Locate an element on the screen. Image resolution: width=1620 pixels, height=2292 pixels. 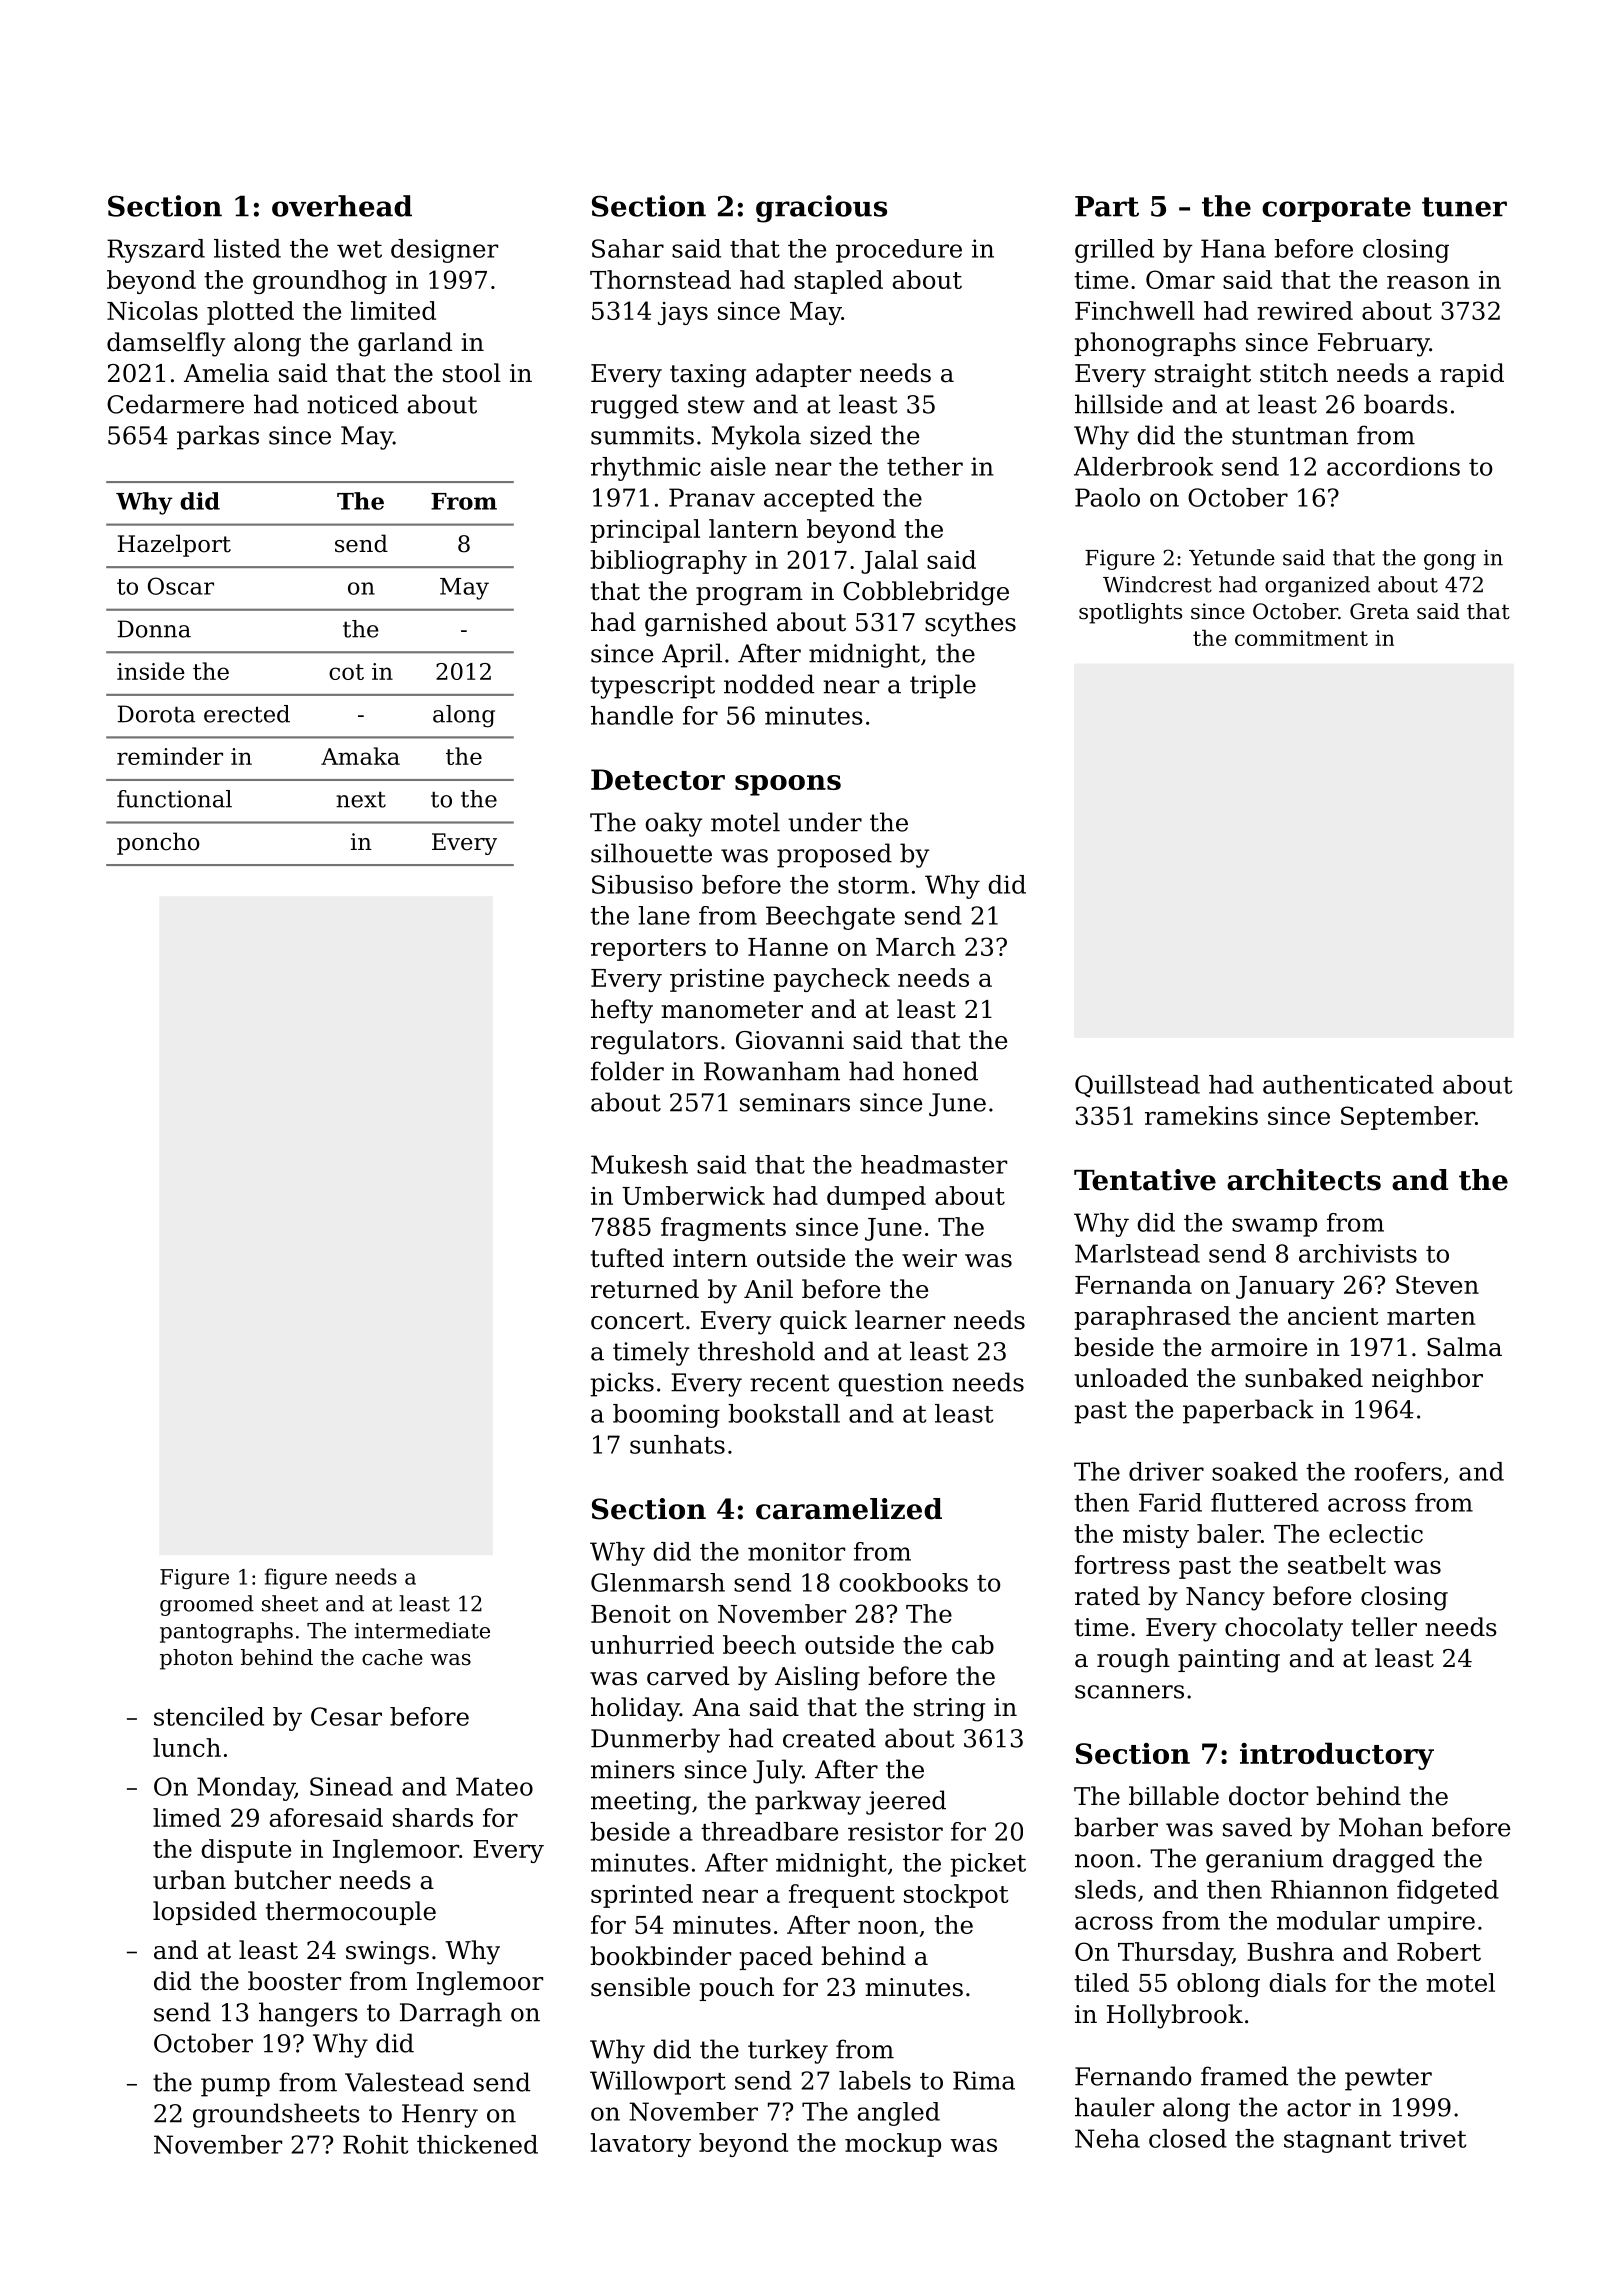
pump is located at coordinates (235, 2087).
